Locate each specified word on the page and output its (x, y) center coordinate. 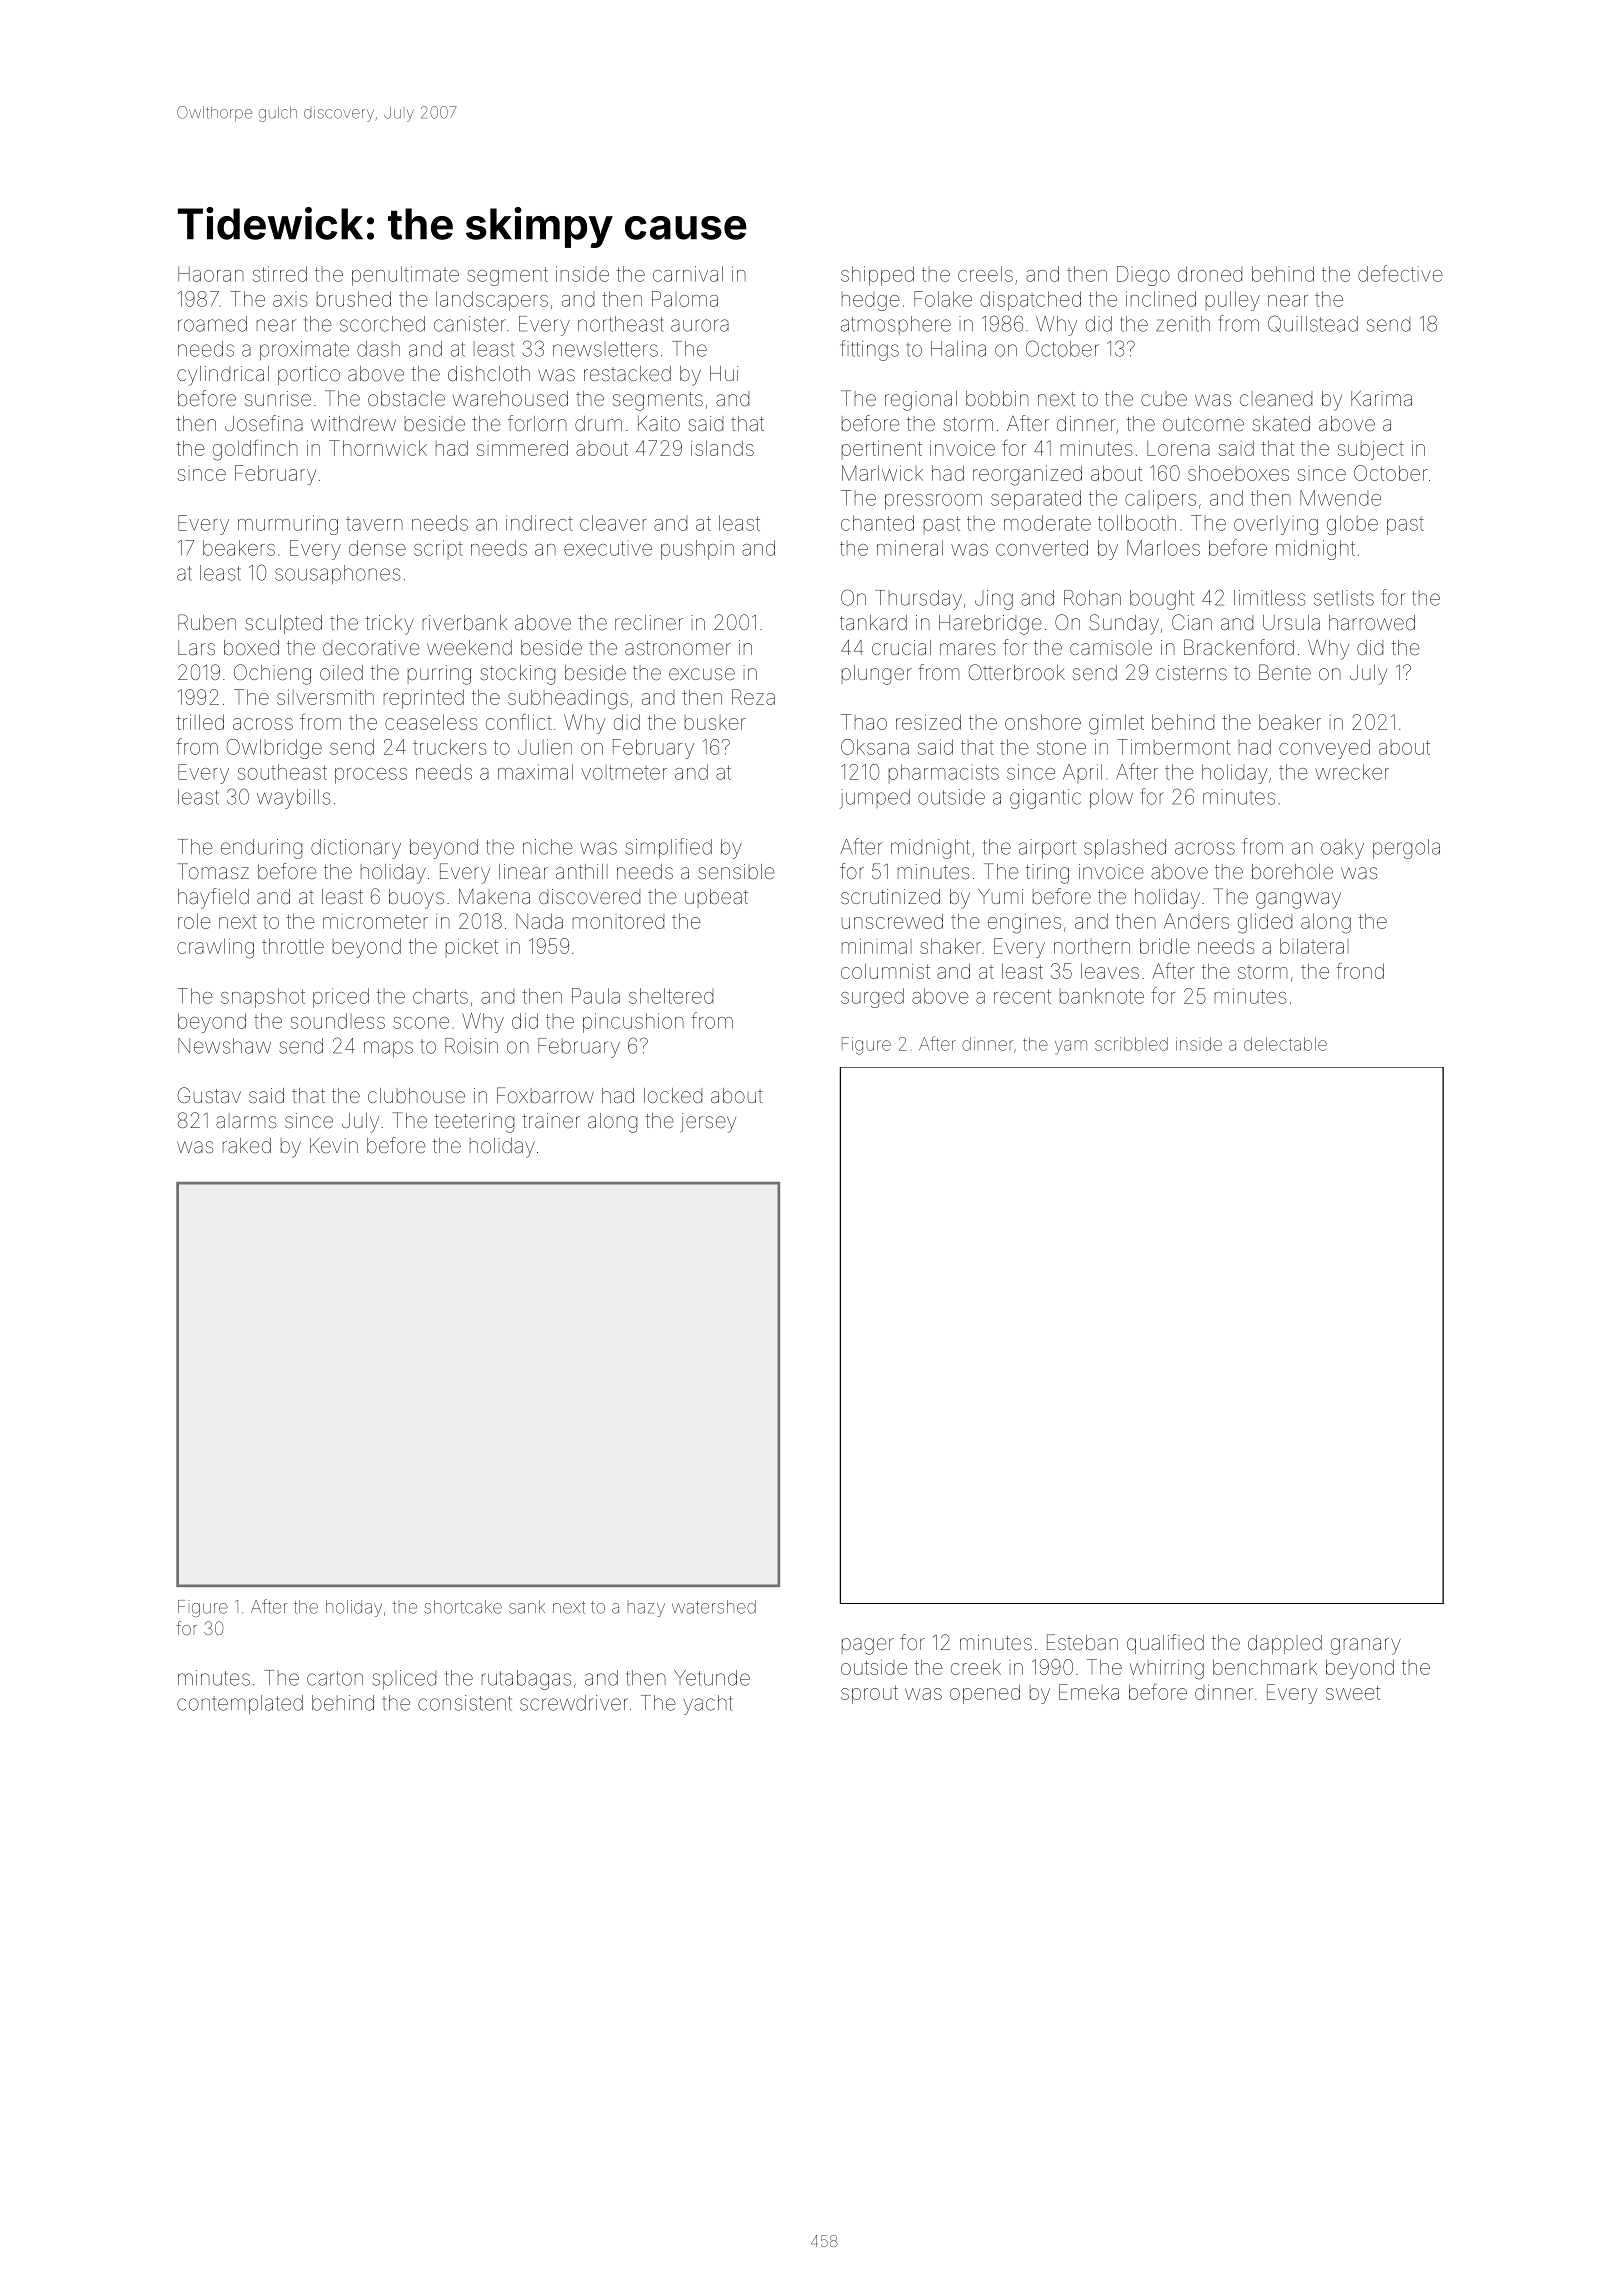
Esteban (1082, 1642)
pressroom (933, 502)
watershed (714, 1607)
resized (928, 722)
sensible (736, 871)
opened (985, 1694)
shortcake (463, 1607)
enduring (261, 849)
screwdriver (574, 1703)
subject (1371, 450)
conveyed (1324, 749)
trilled (200, 722)
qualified (1165, 1644)
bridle (1165, 946)
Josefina (264, 423)
